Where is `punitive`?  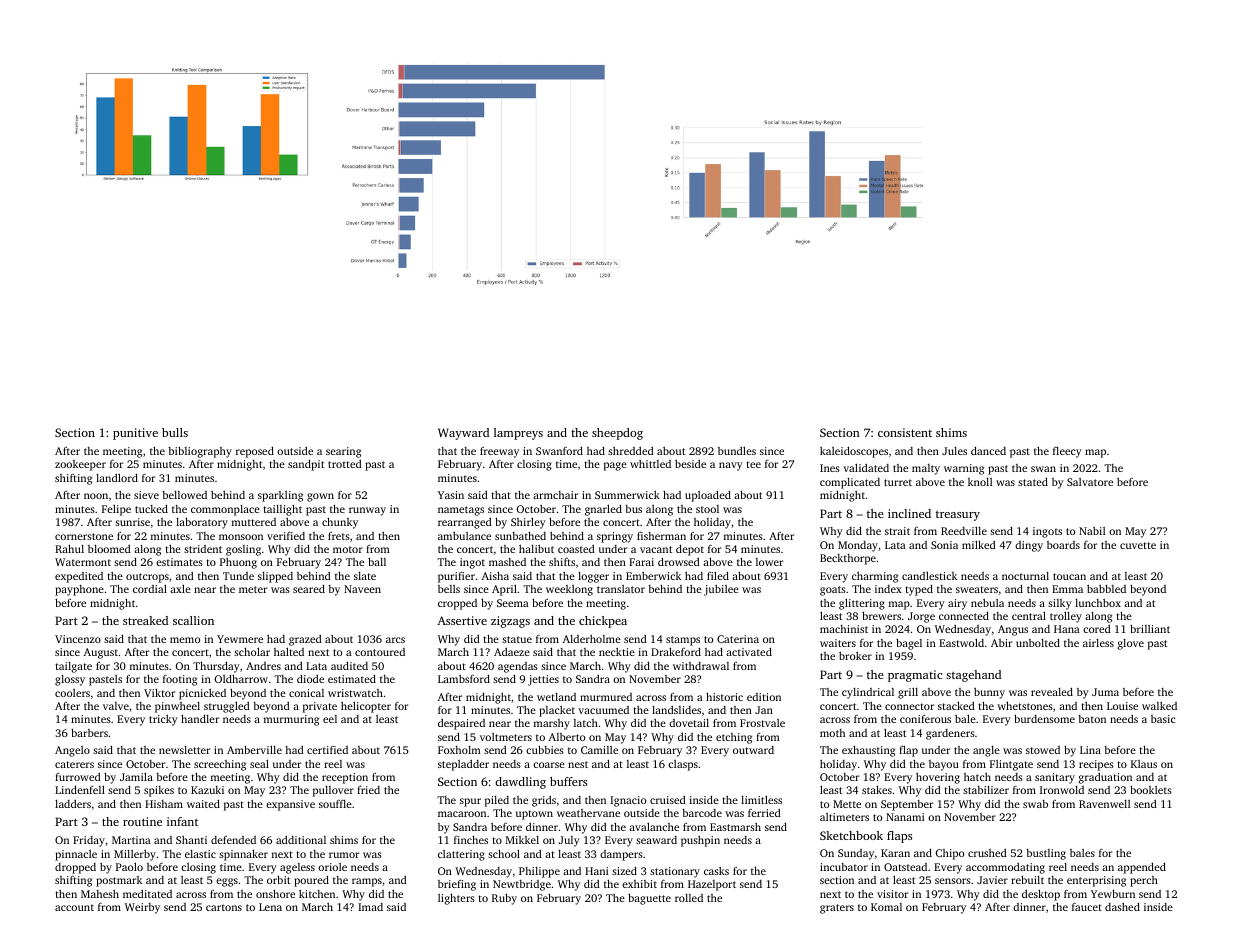
punitive is located at coordinates (135, 434).
